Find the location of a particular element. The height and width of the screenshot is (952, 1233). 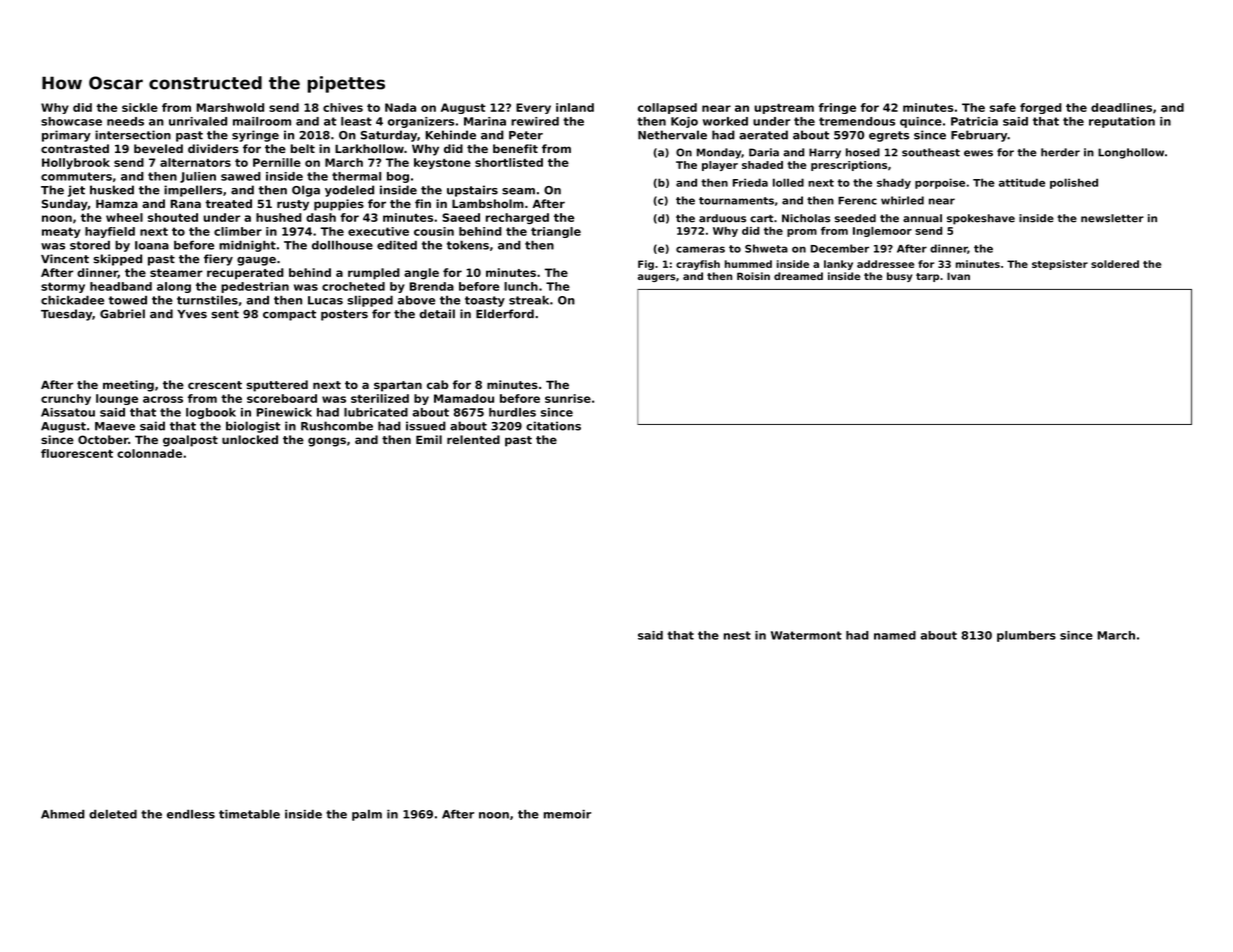

newsletter is located at coordinates (1112, 218).
